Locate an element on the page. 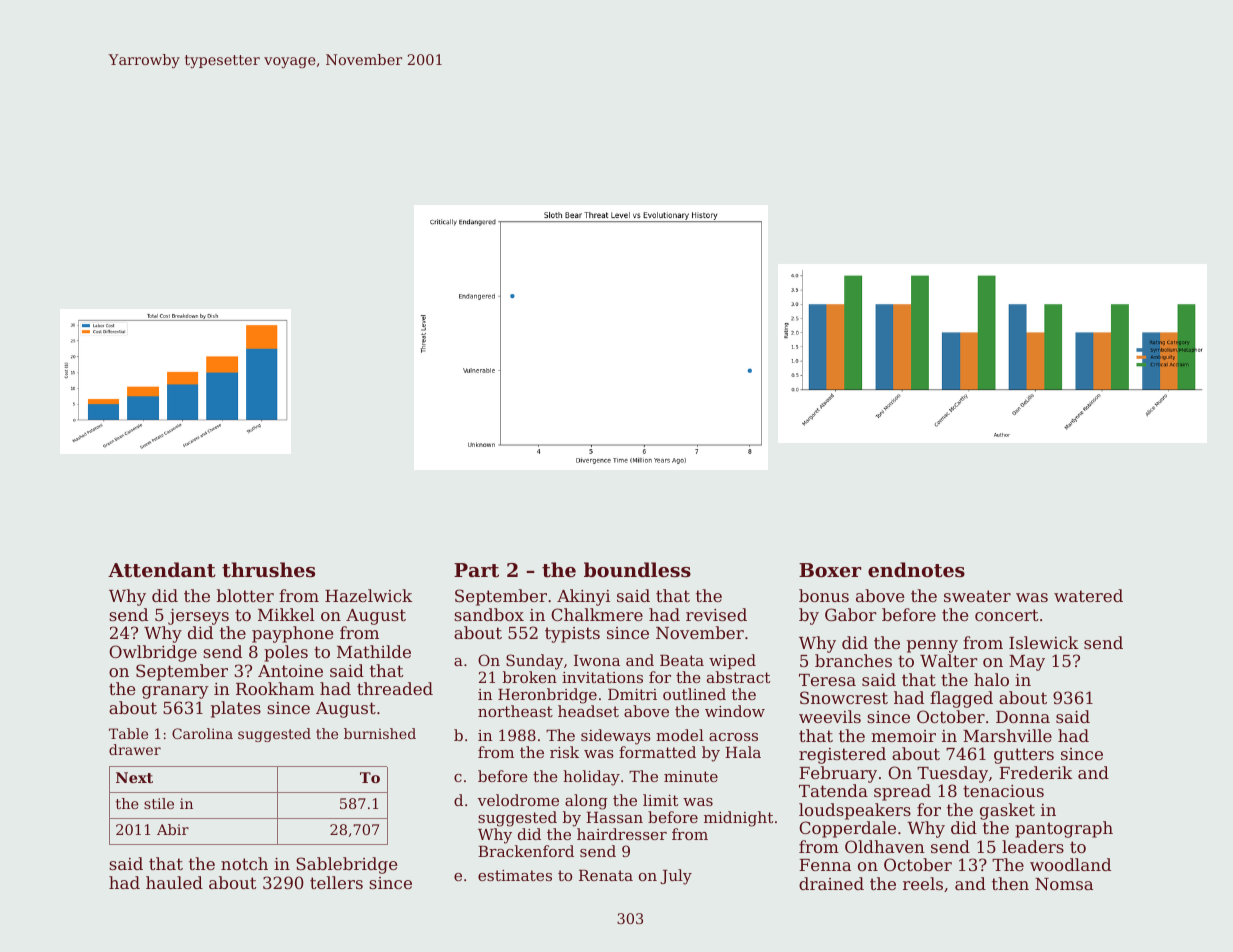 Image resolution: width=1233 pixels, height=952 pixels. gasket is located at coordinates (1007, 811).
